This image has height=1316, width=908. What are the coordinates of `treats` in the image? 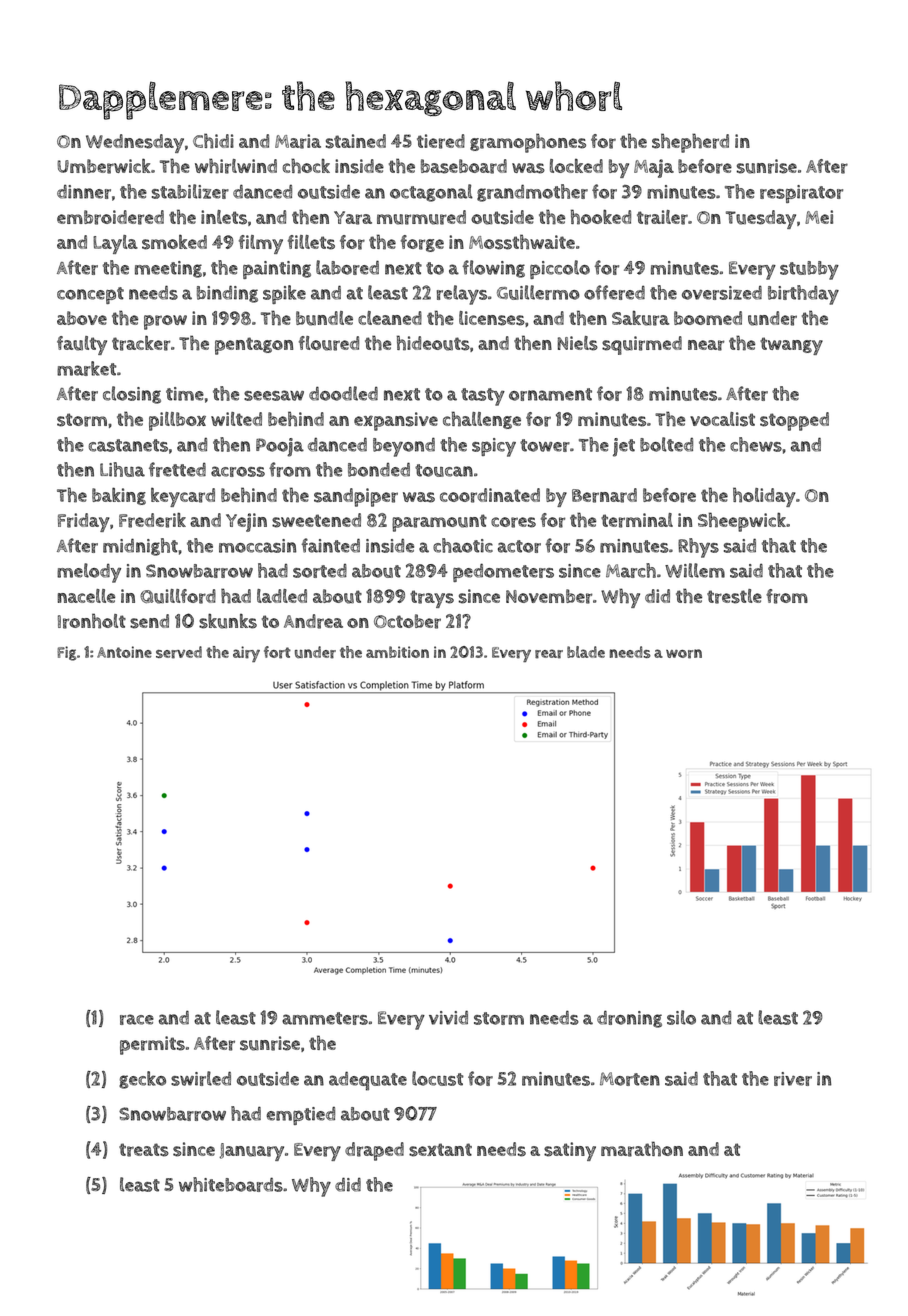 It's located at (144, 1150).
